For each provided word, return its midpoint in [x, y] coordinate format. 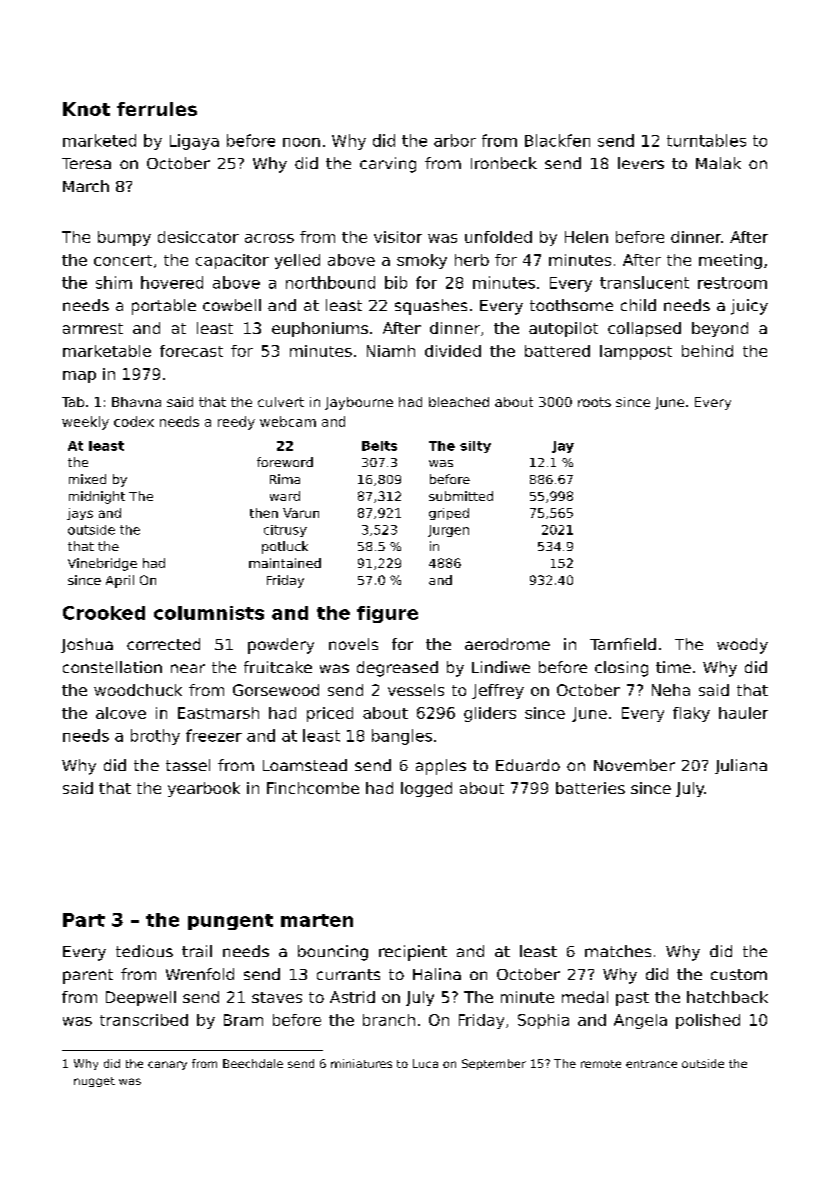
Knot [86, 109]
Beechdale [253, 1063]
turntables [706, 140]
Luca [425, 1063]
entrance [651, 1064]
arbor [455, 140]
